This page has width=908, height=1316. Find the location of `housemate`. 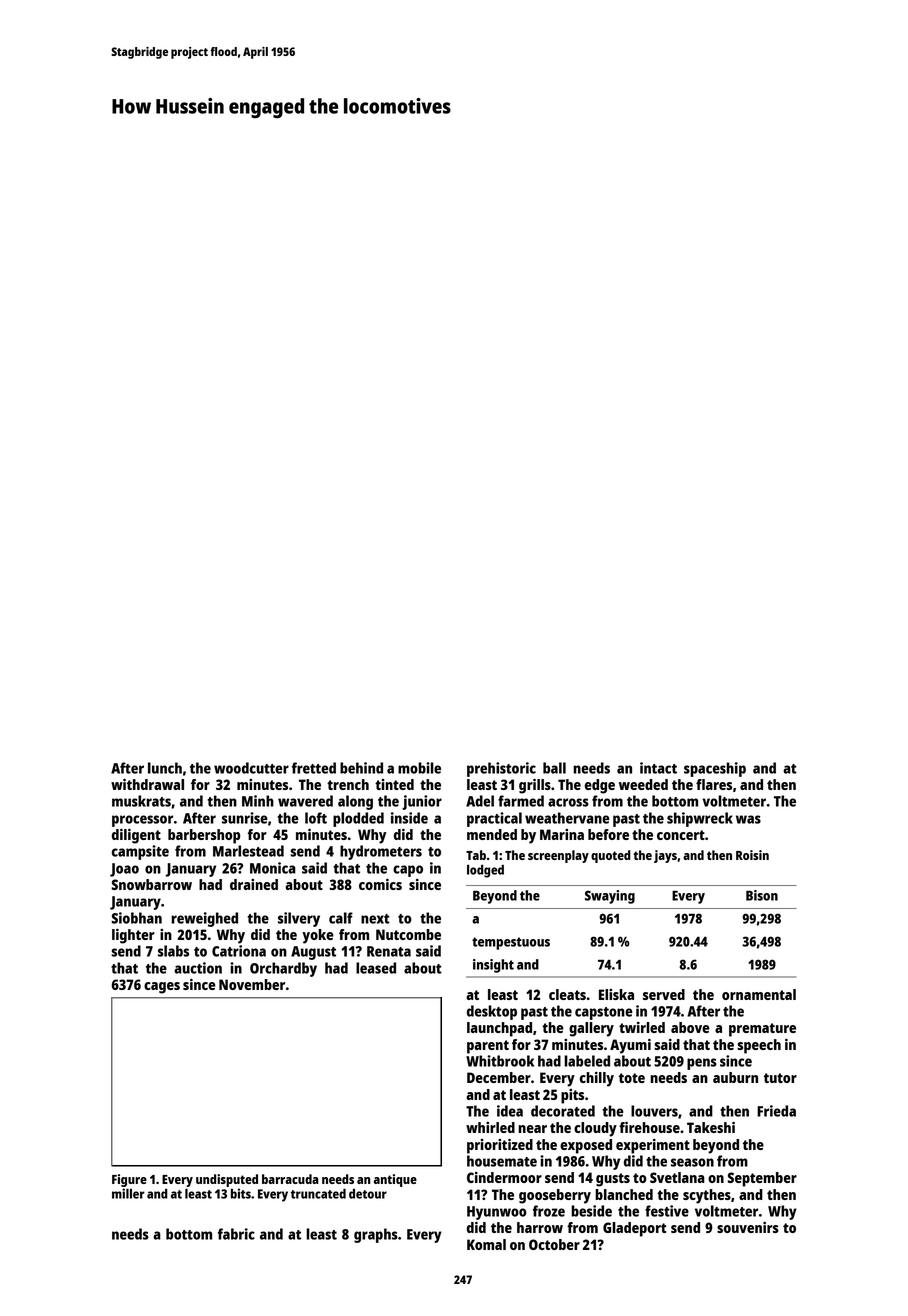

housemate is located at coordinates (502, 1161).
